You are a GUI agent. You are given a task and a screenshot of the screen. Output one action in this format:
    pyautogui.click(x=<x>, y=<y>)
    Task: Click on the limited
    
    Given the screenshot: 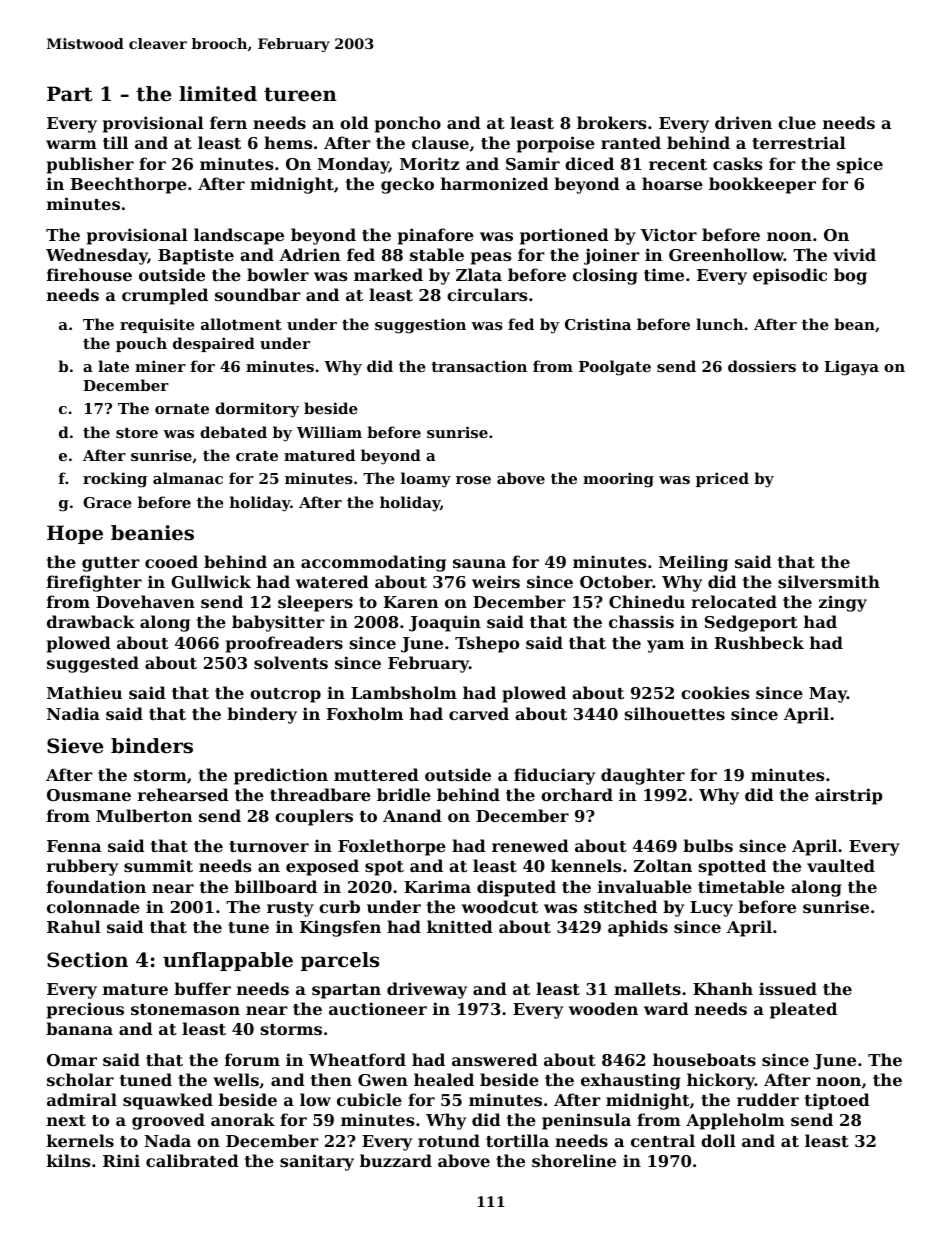 What is the action you would take?
    pyautogui.click(x=218, y=94)
